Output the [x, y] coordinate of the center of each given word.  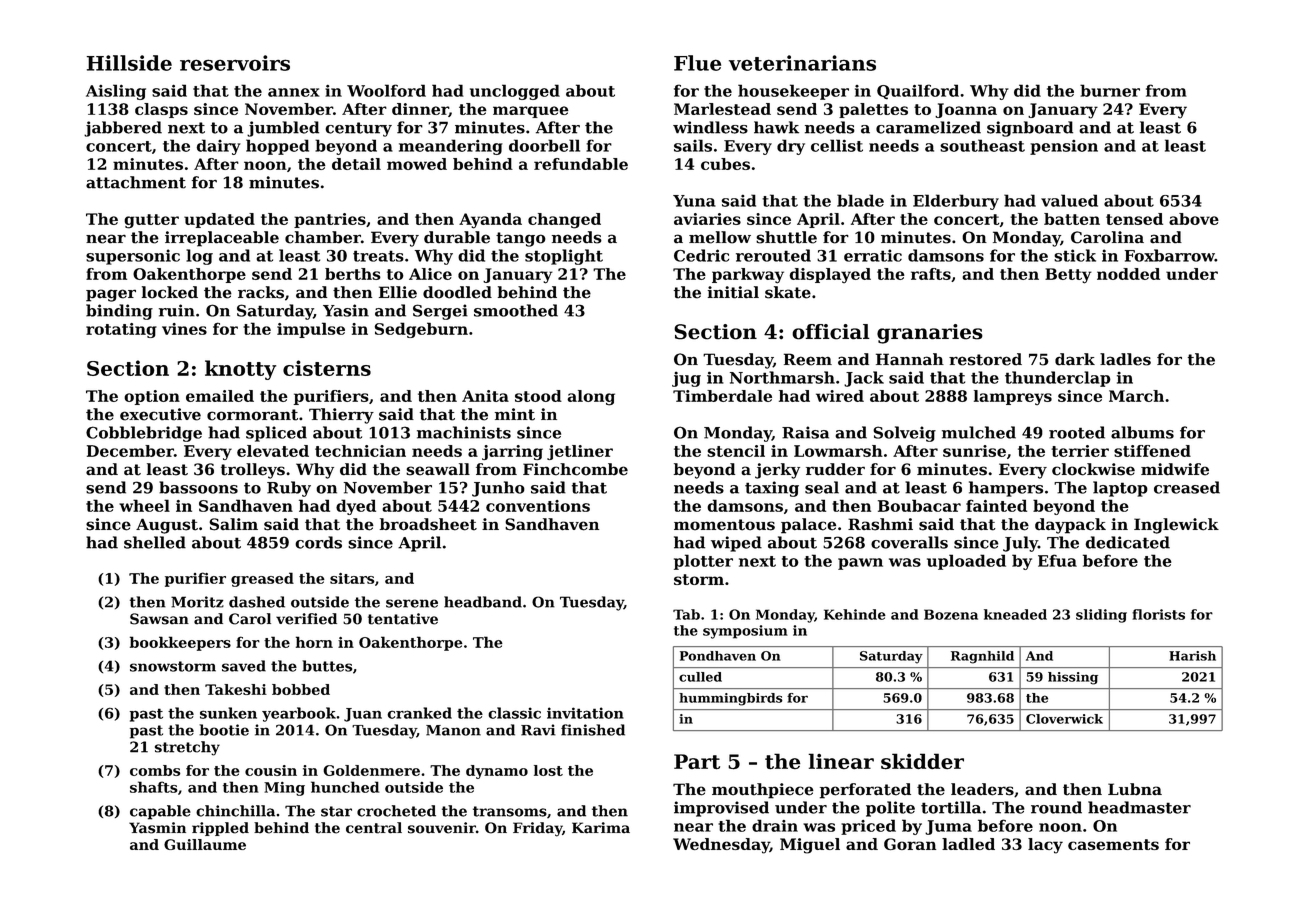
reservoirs [235, 63]
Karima [601, 828]
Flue [697, 63]
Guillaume [205, 844]
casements [1113, 844]
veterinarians [802, 63]
